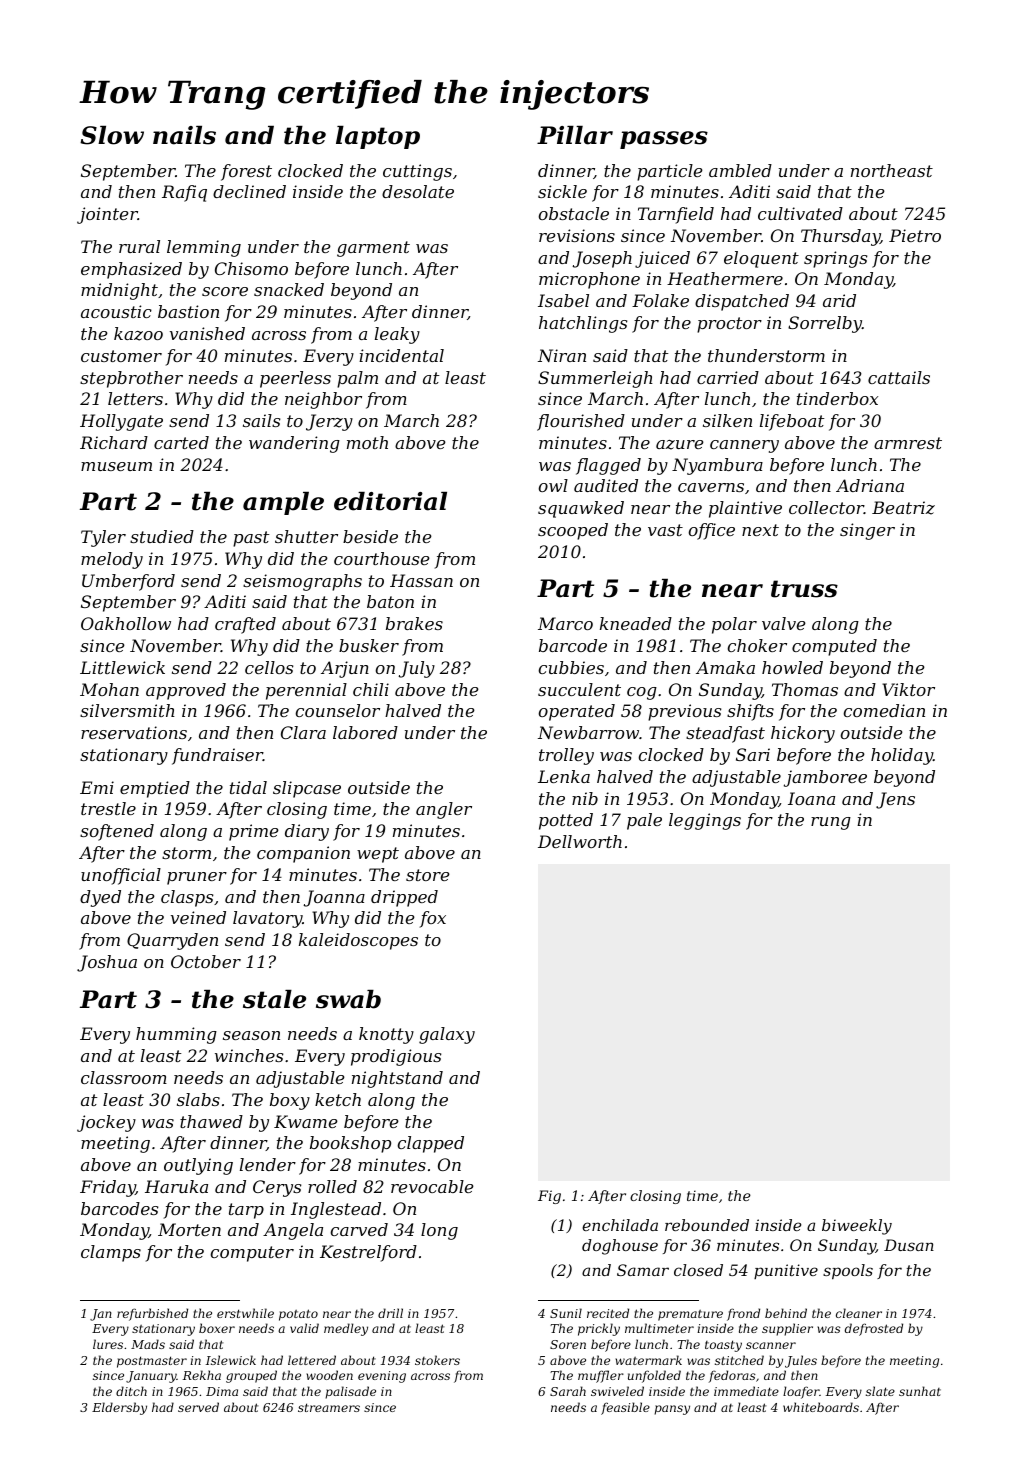  What do you see at coordinates (329, 1407) in the screenshot?
I see `streamers` at bounding box center [329, 1407].
